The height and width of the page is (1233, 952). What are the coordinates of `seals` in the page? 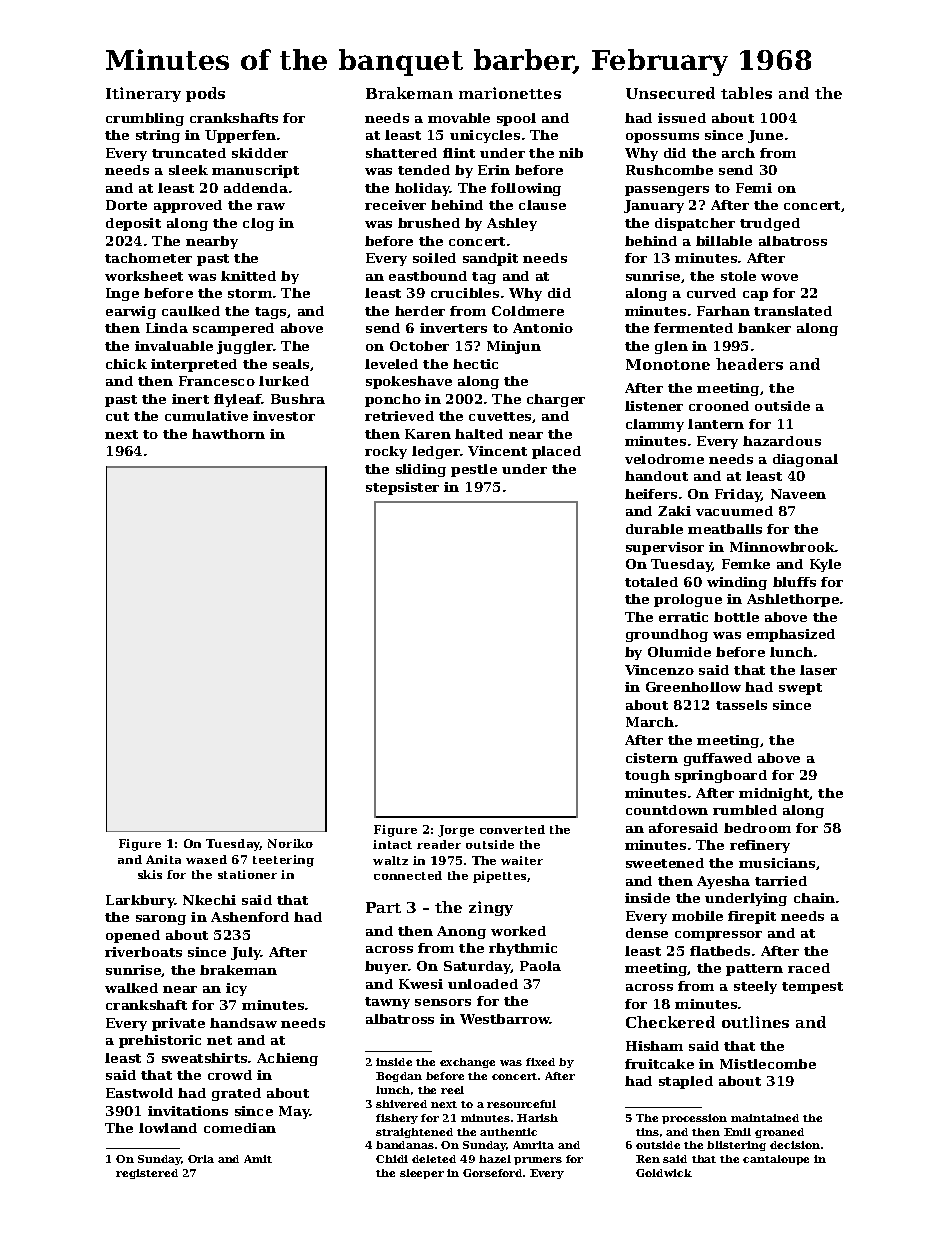 It's located at (291, 364).
